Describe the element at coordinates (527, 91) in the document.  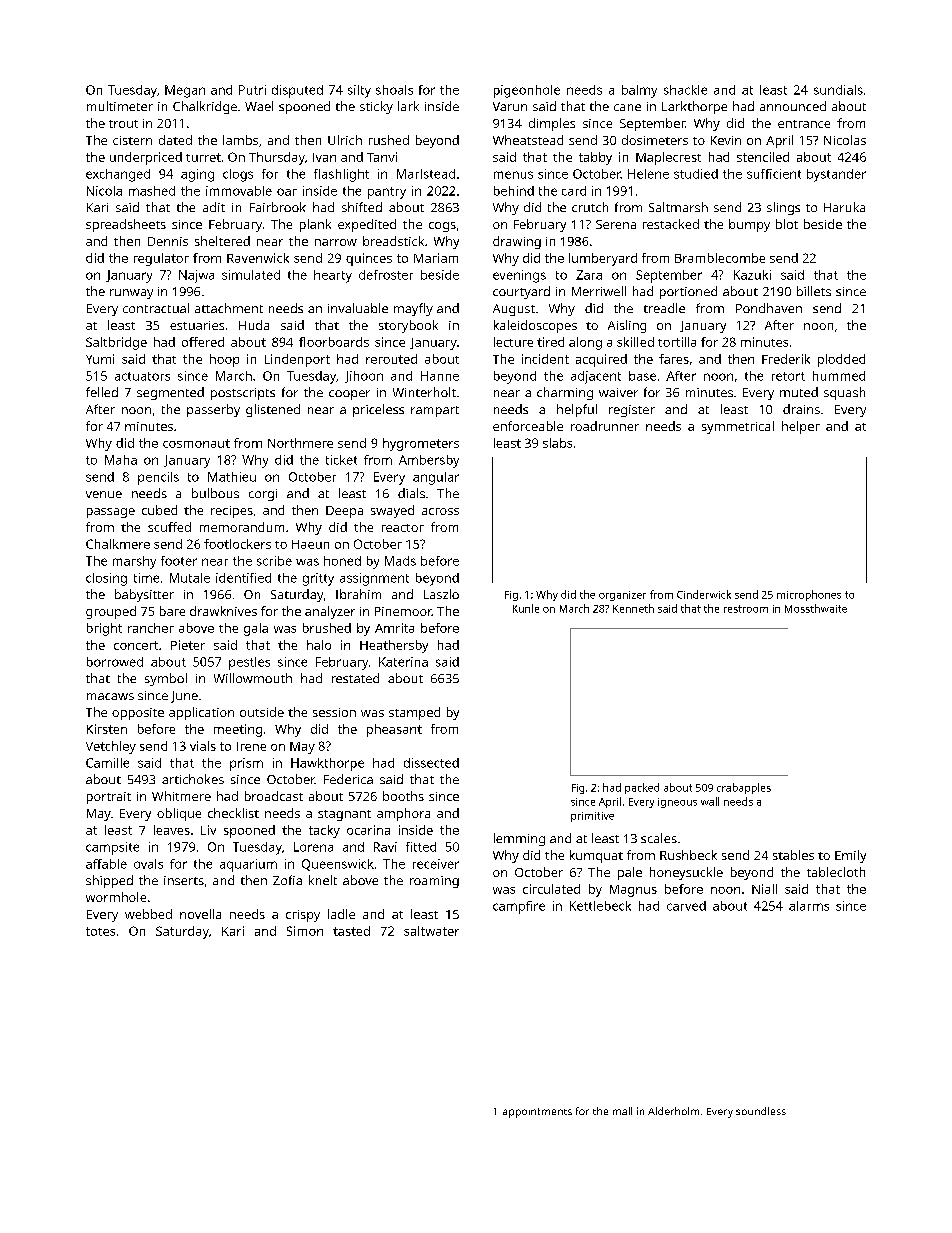
I see `pigeonhole` at that location.
